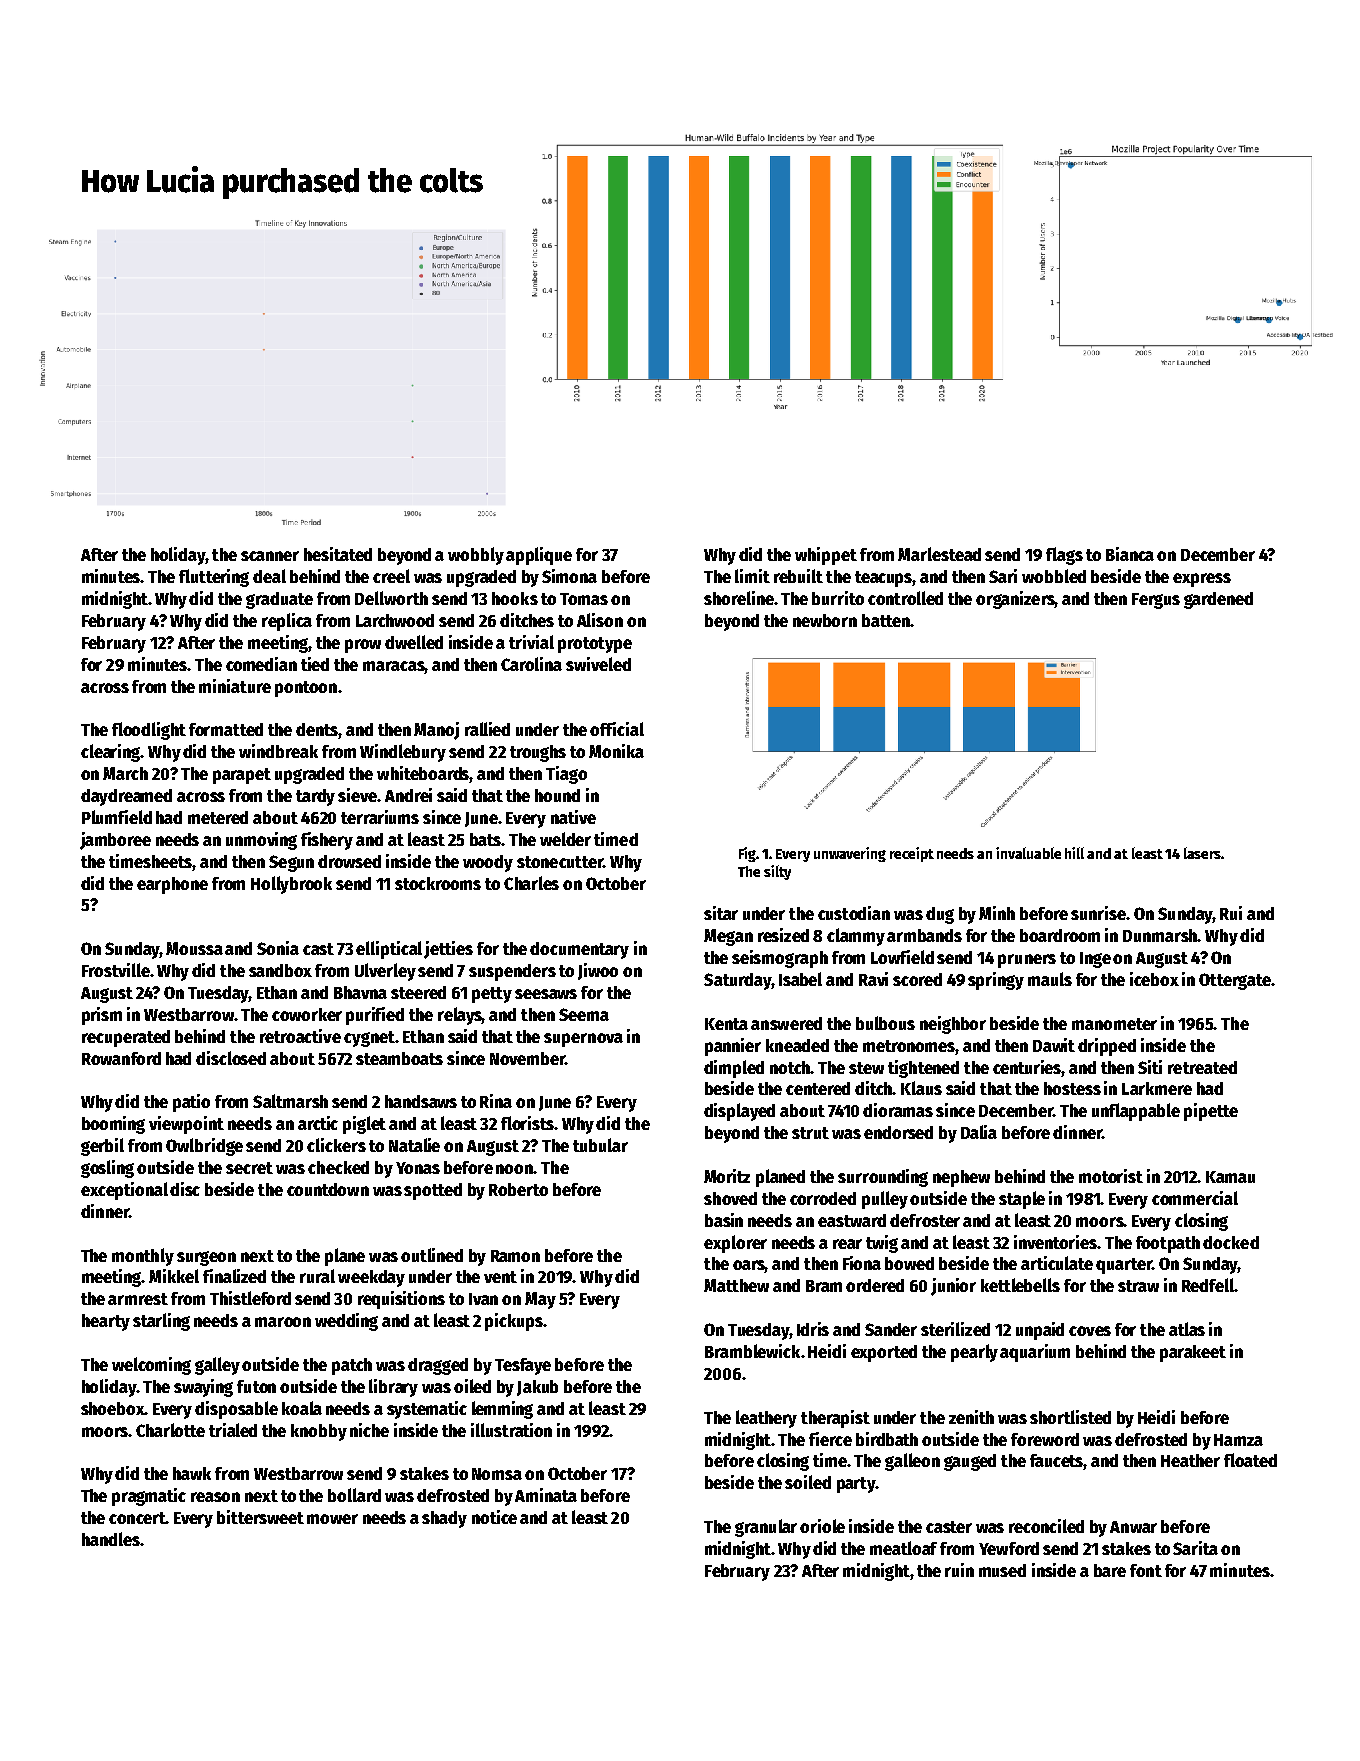 This screenshot has width=1360, height=1761. I want to click on staple, so click(1022, 1200).
